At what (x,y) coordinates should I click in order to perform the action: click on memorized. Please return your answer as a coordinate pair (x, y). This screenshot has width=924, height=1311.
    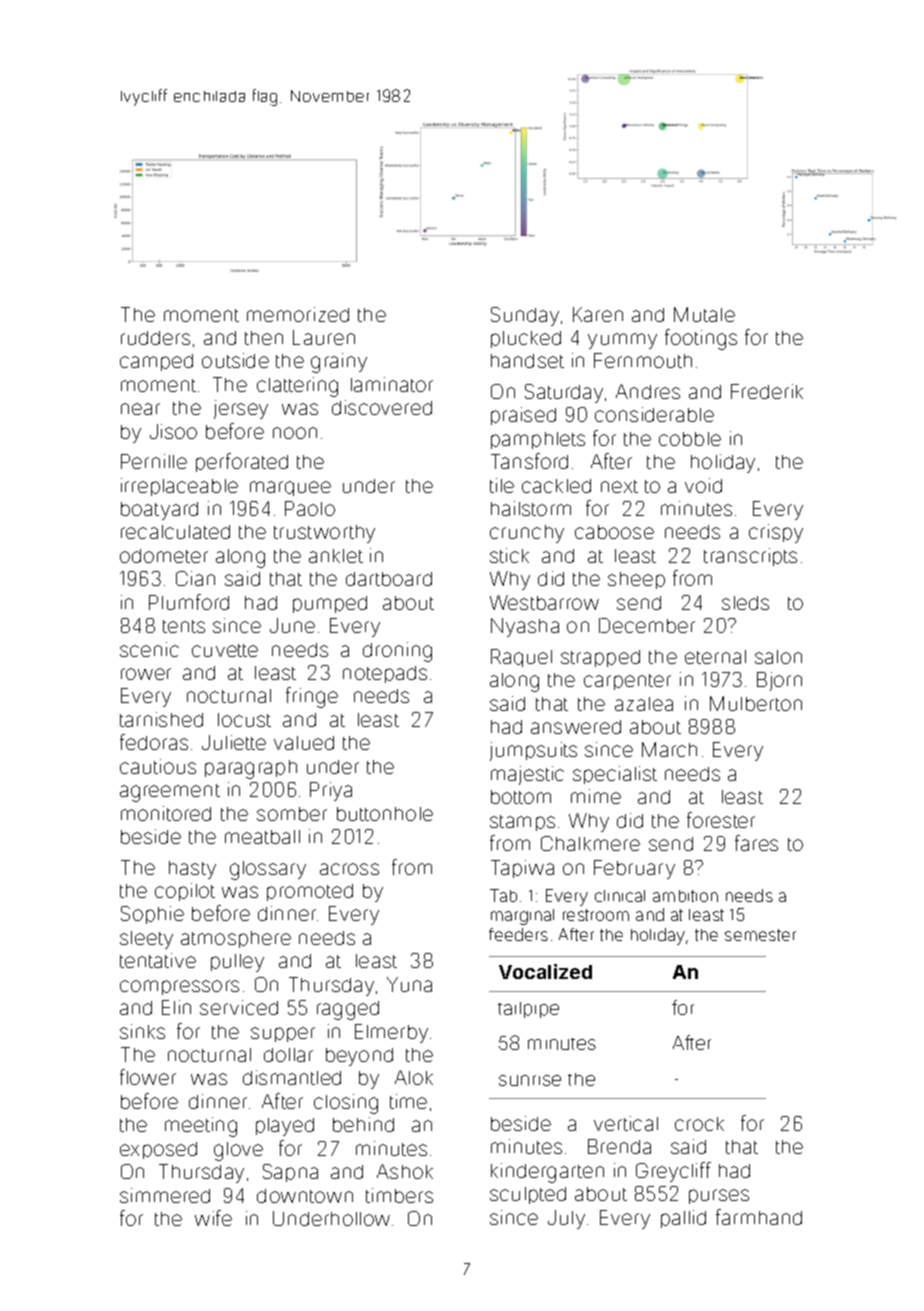
    Looking at the image, I should click on (298, 314).
